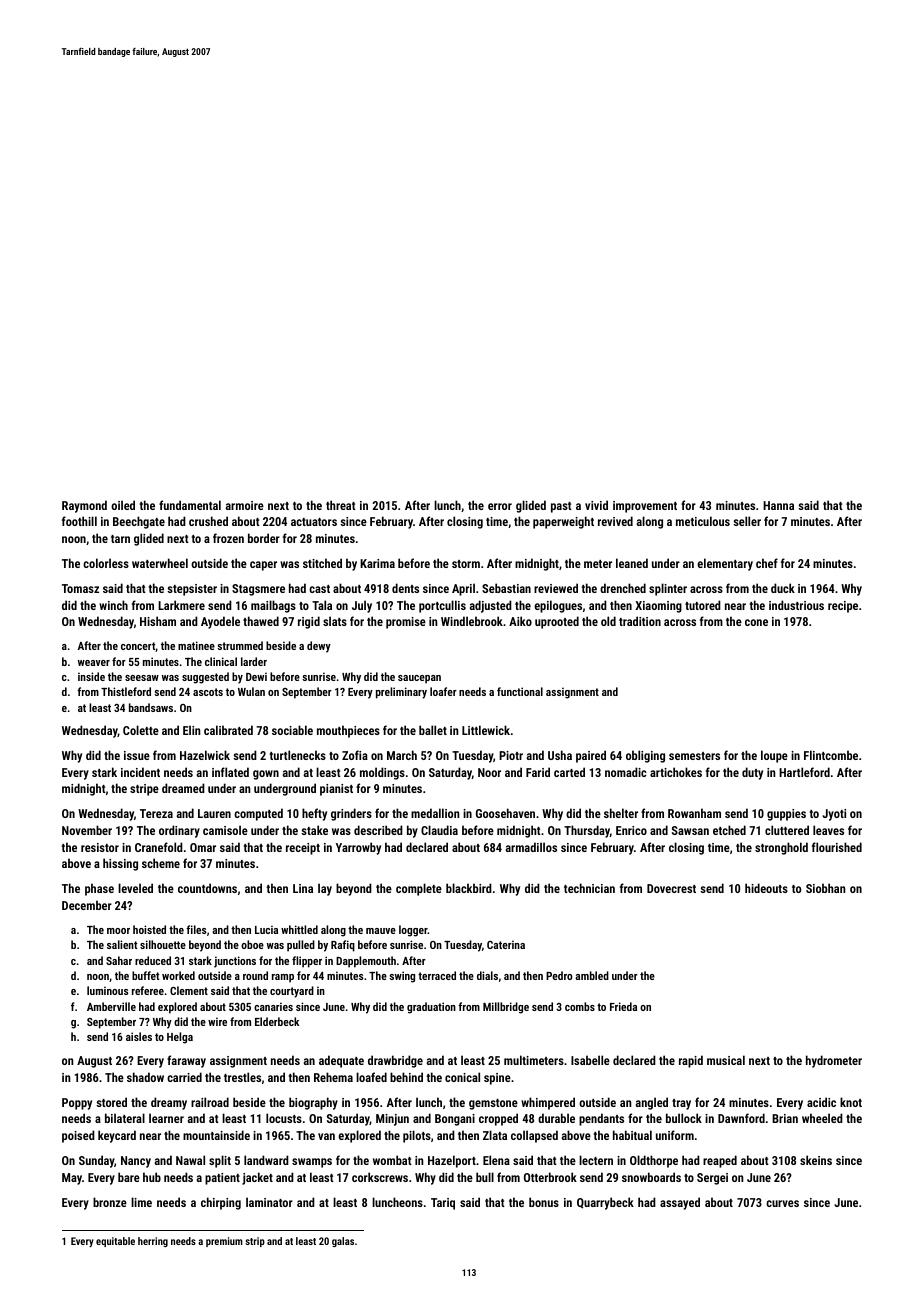 The height and width of the page is (1308, 924). Describe the element at coordinates (358, 848) in the page. I see `Yarrowby` at that location.
